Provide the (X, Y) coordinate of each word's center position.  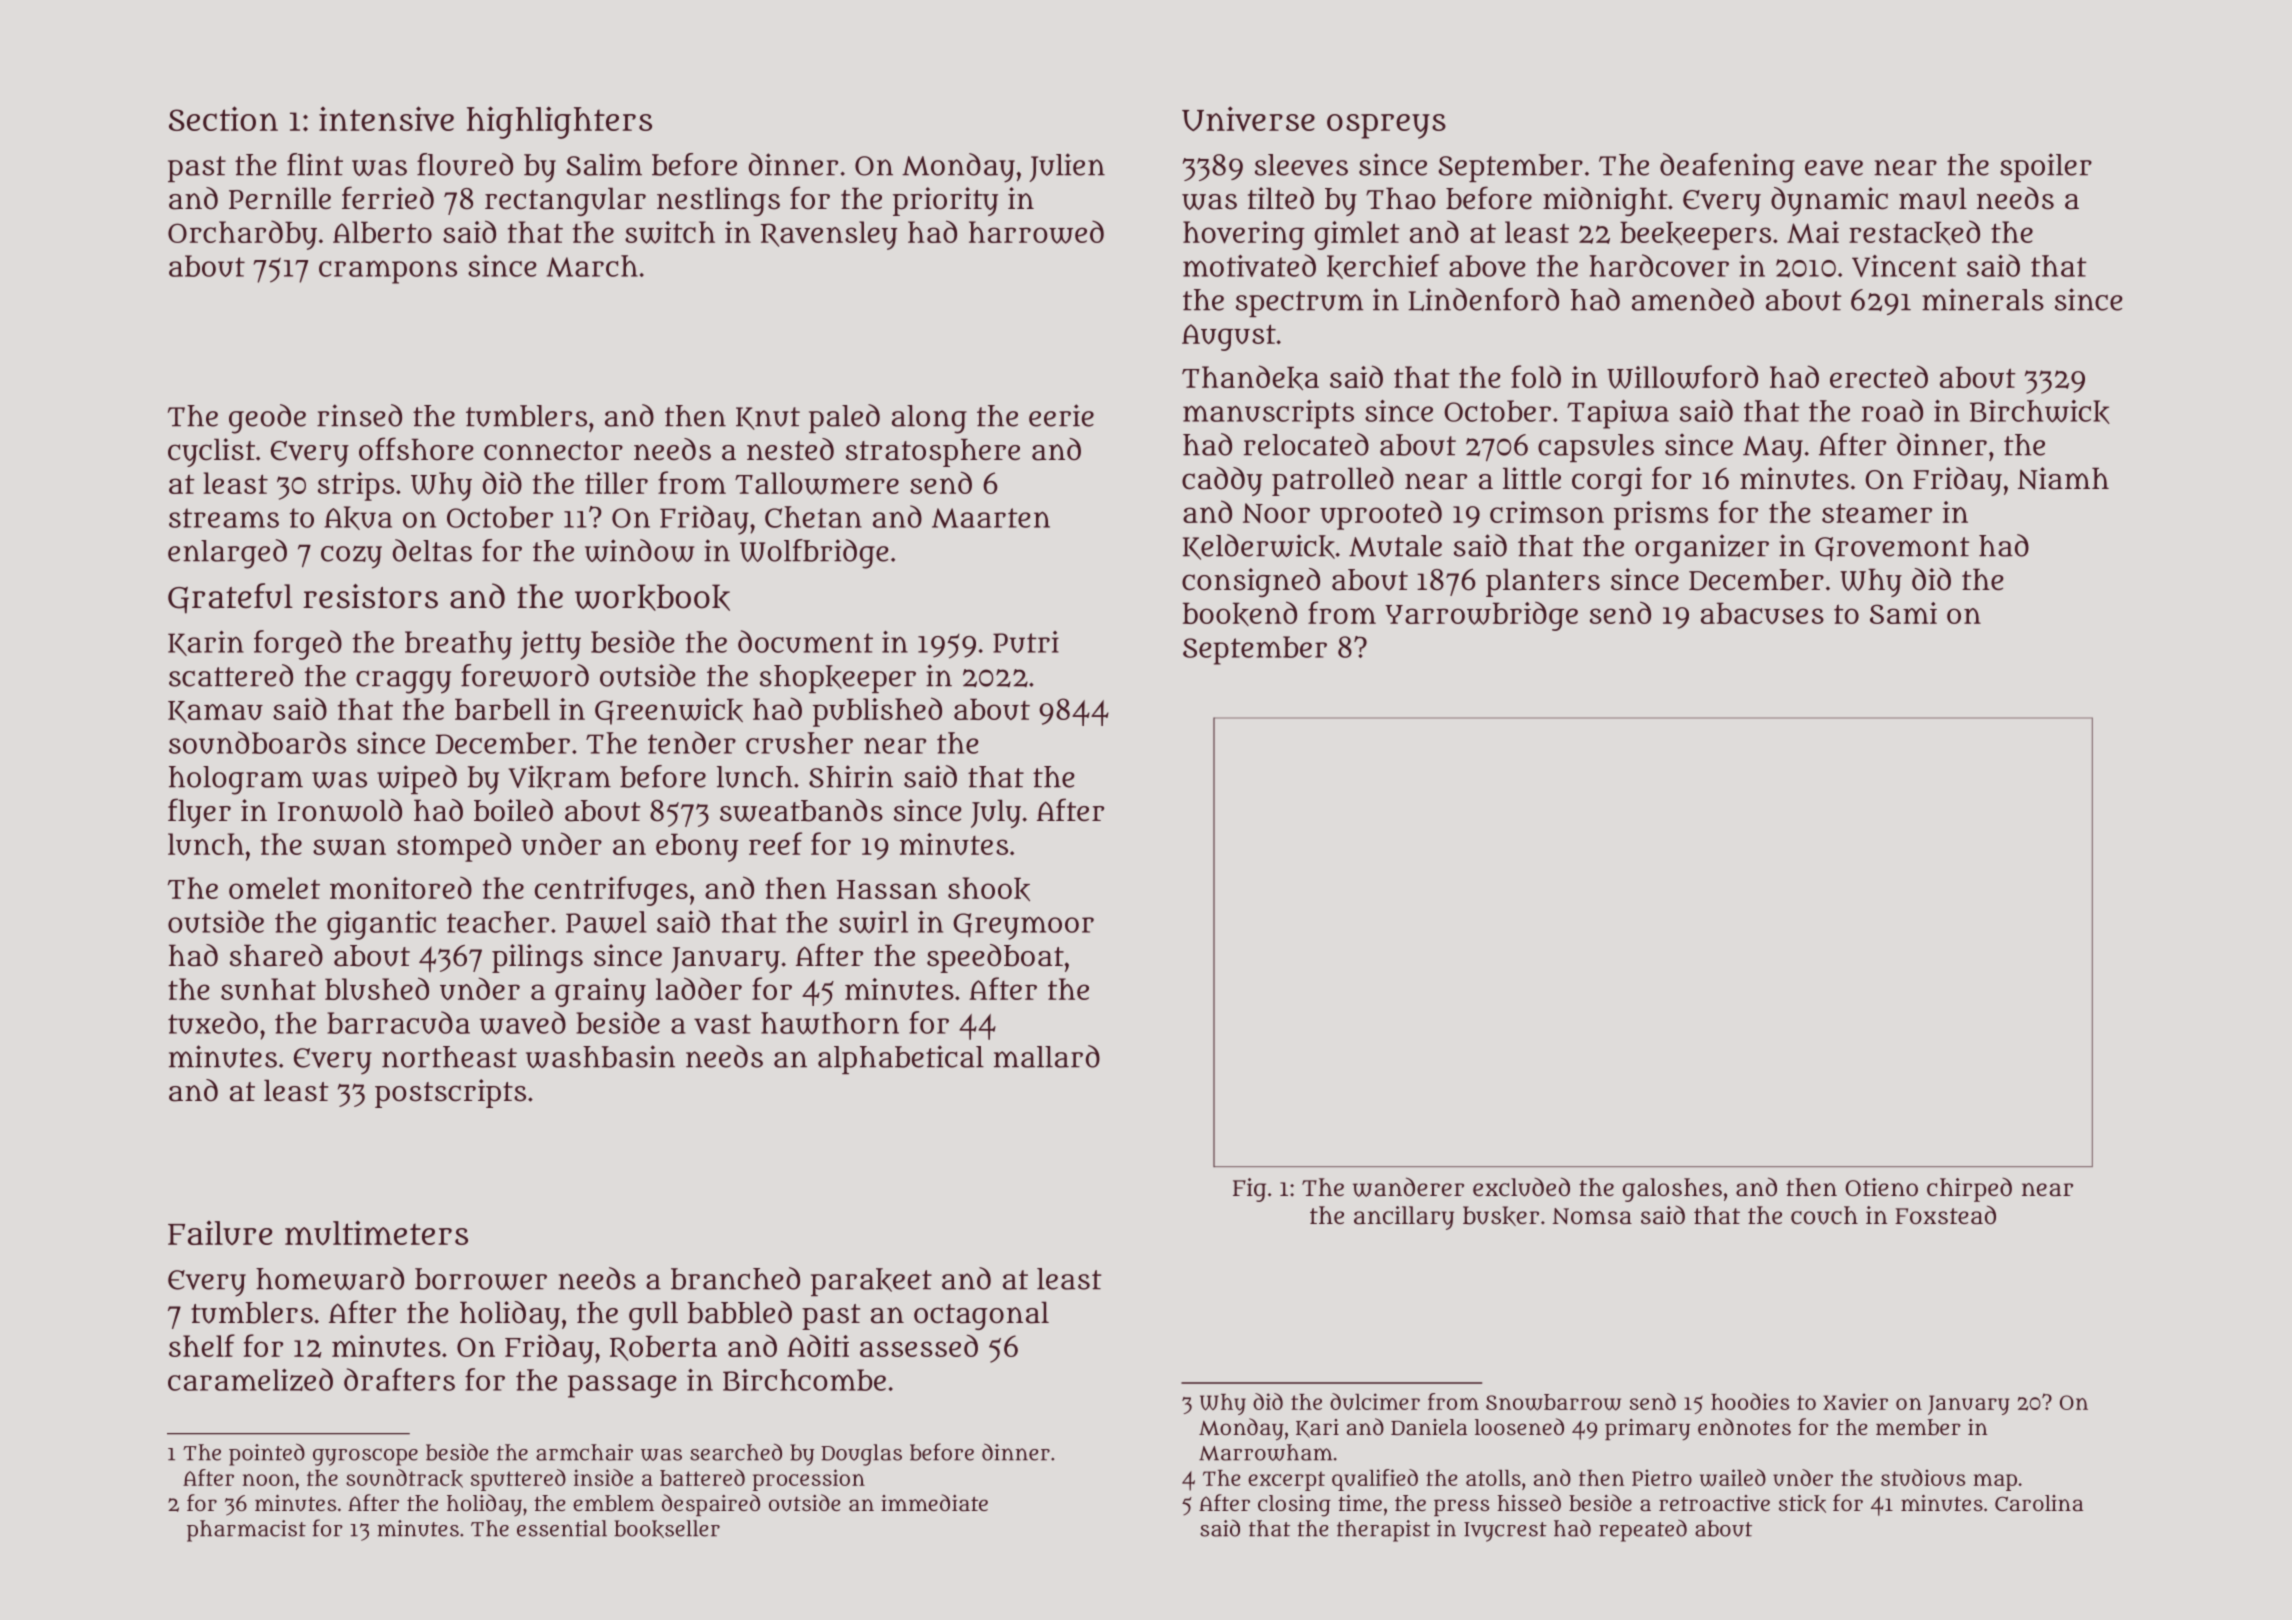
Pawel (606, 922)
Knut (768, 418)
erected (1879, 376)
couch (1824, 1215)
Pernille (280, 198)
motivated (1249, 265)
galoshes (1672, 1190)
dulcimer (1375, 1401)
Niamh (2063, 478)
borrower (481, 1279)
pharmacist (246, 1531)
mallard (1047, 1056)
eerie (1061, 415)
